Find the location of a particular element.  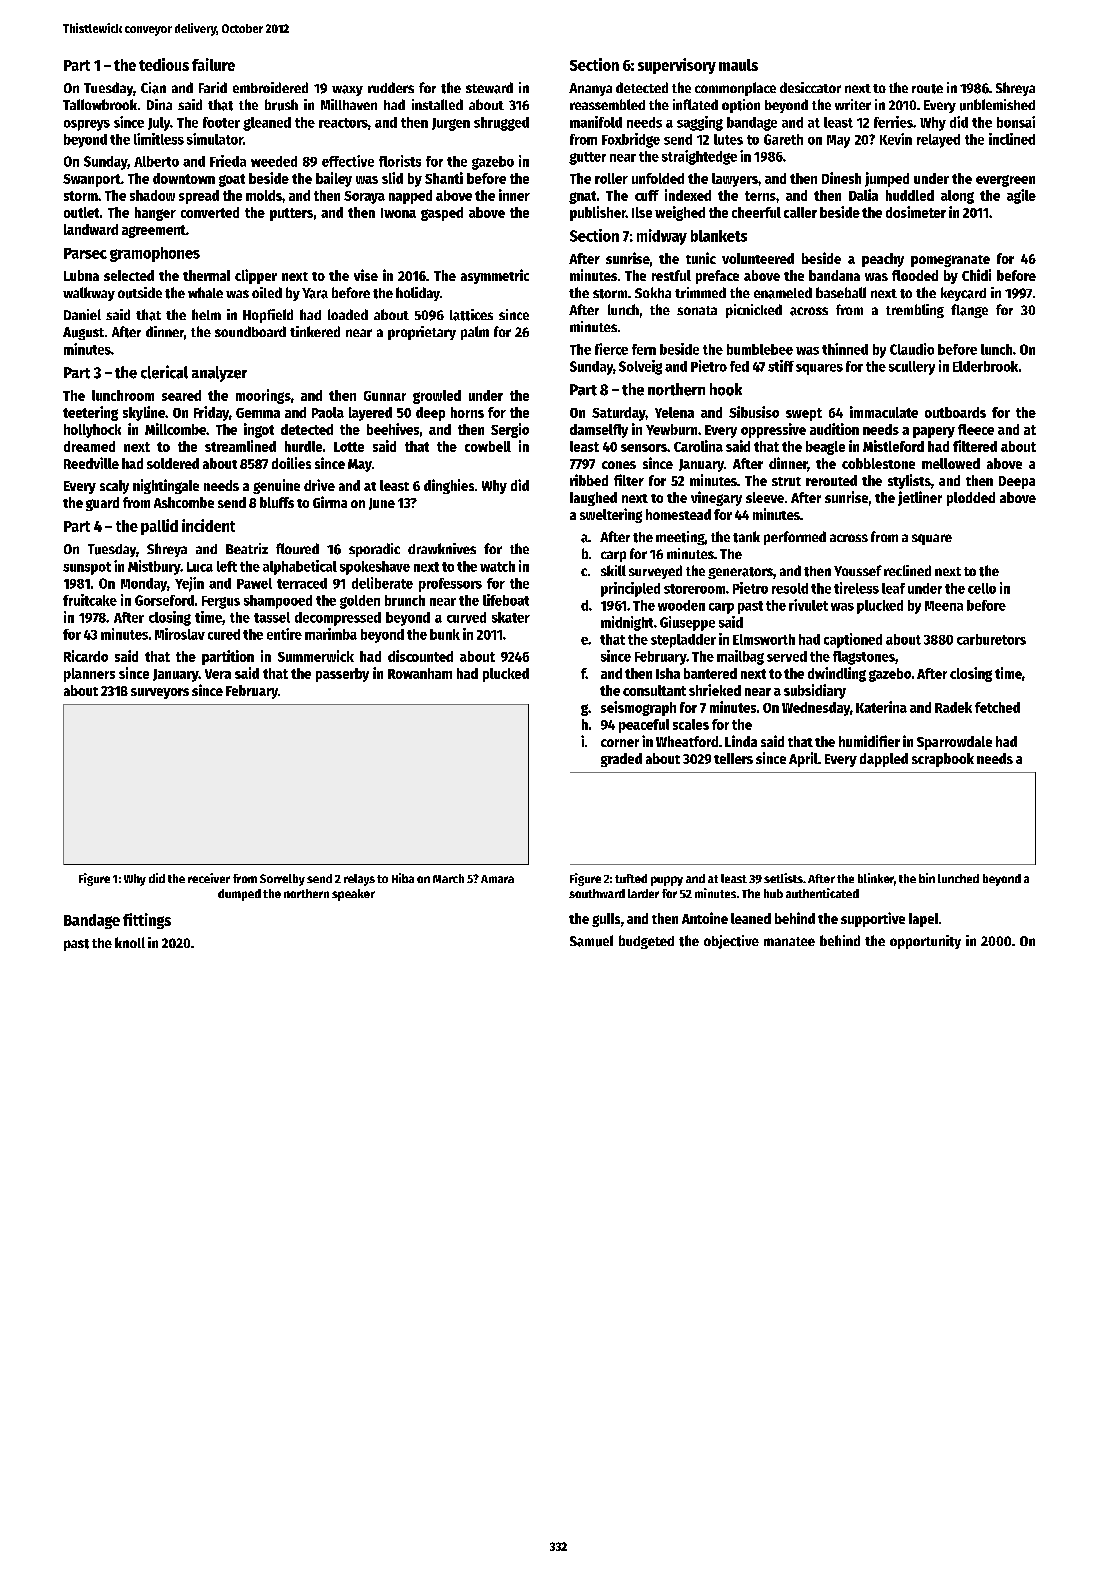

immaculate is located at coordinates (884, 412).
